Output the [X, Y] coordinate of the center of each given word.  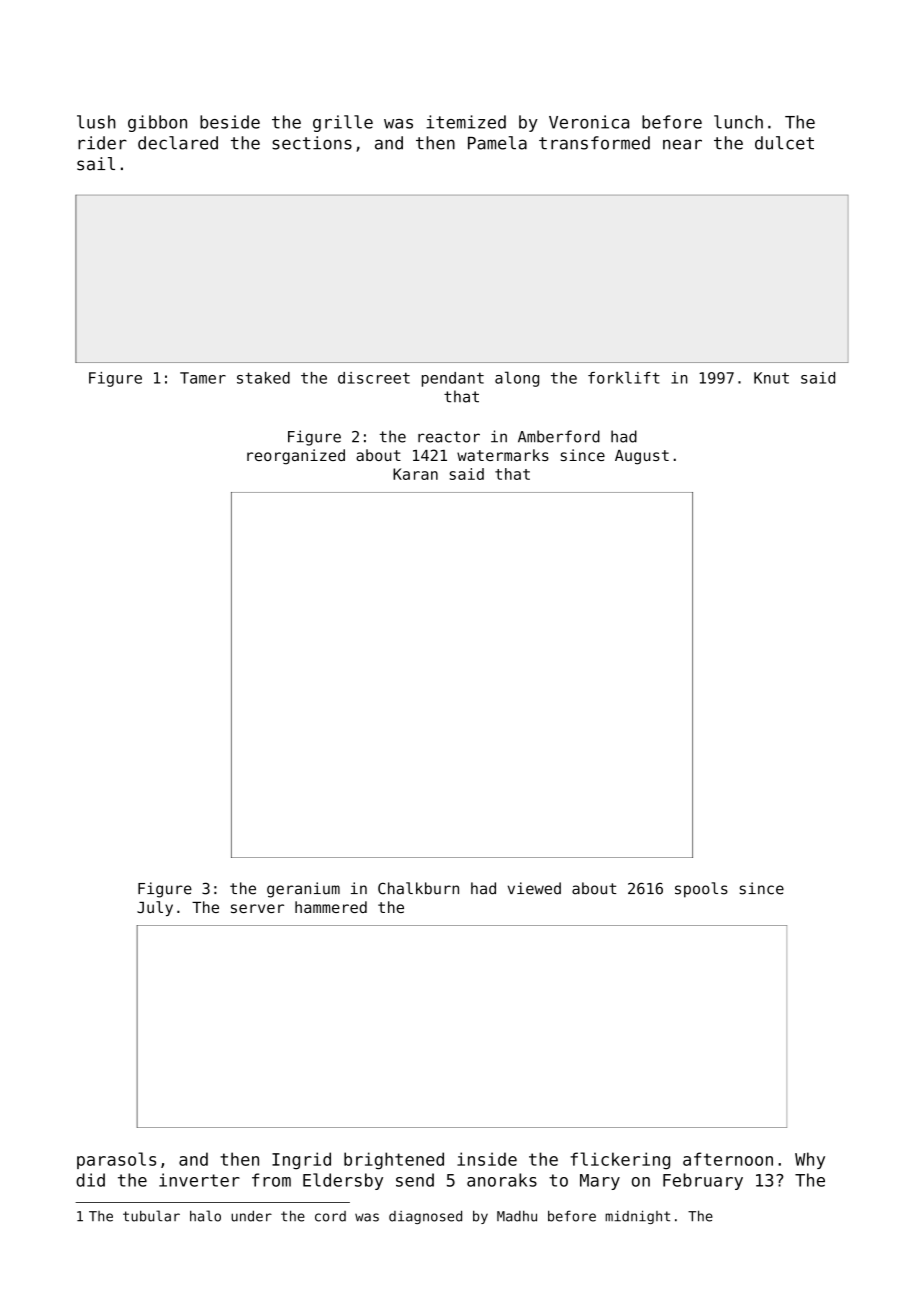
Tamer [203, 378]
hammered [331, 907]
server [257, 908]
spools [701, 890]
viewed [534, 888]
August [642, 457]
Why [810, 1160]
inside [487, 1159]
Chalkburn [418, 888]
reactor [449, 437]
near [682, 144]
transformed [594, 143]
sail [96, 164]
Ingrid [301, 1161]
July [155, 908]
